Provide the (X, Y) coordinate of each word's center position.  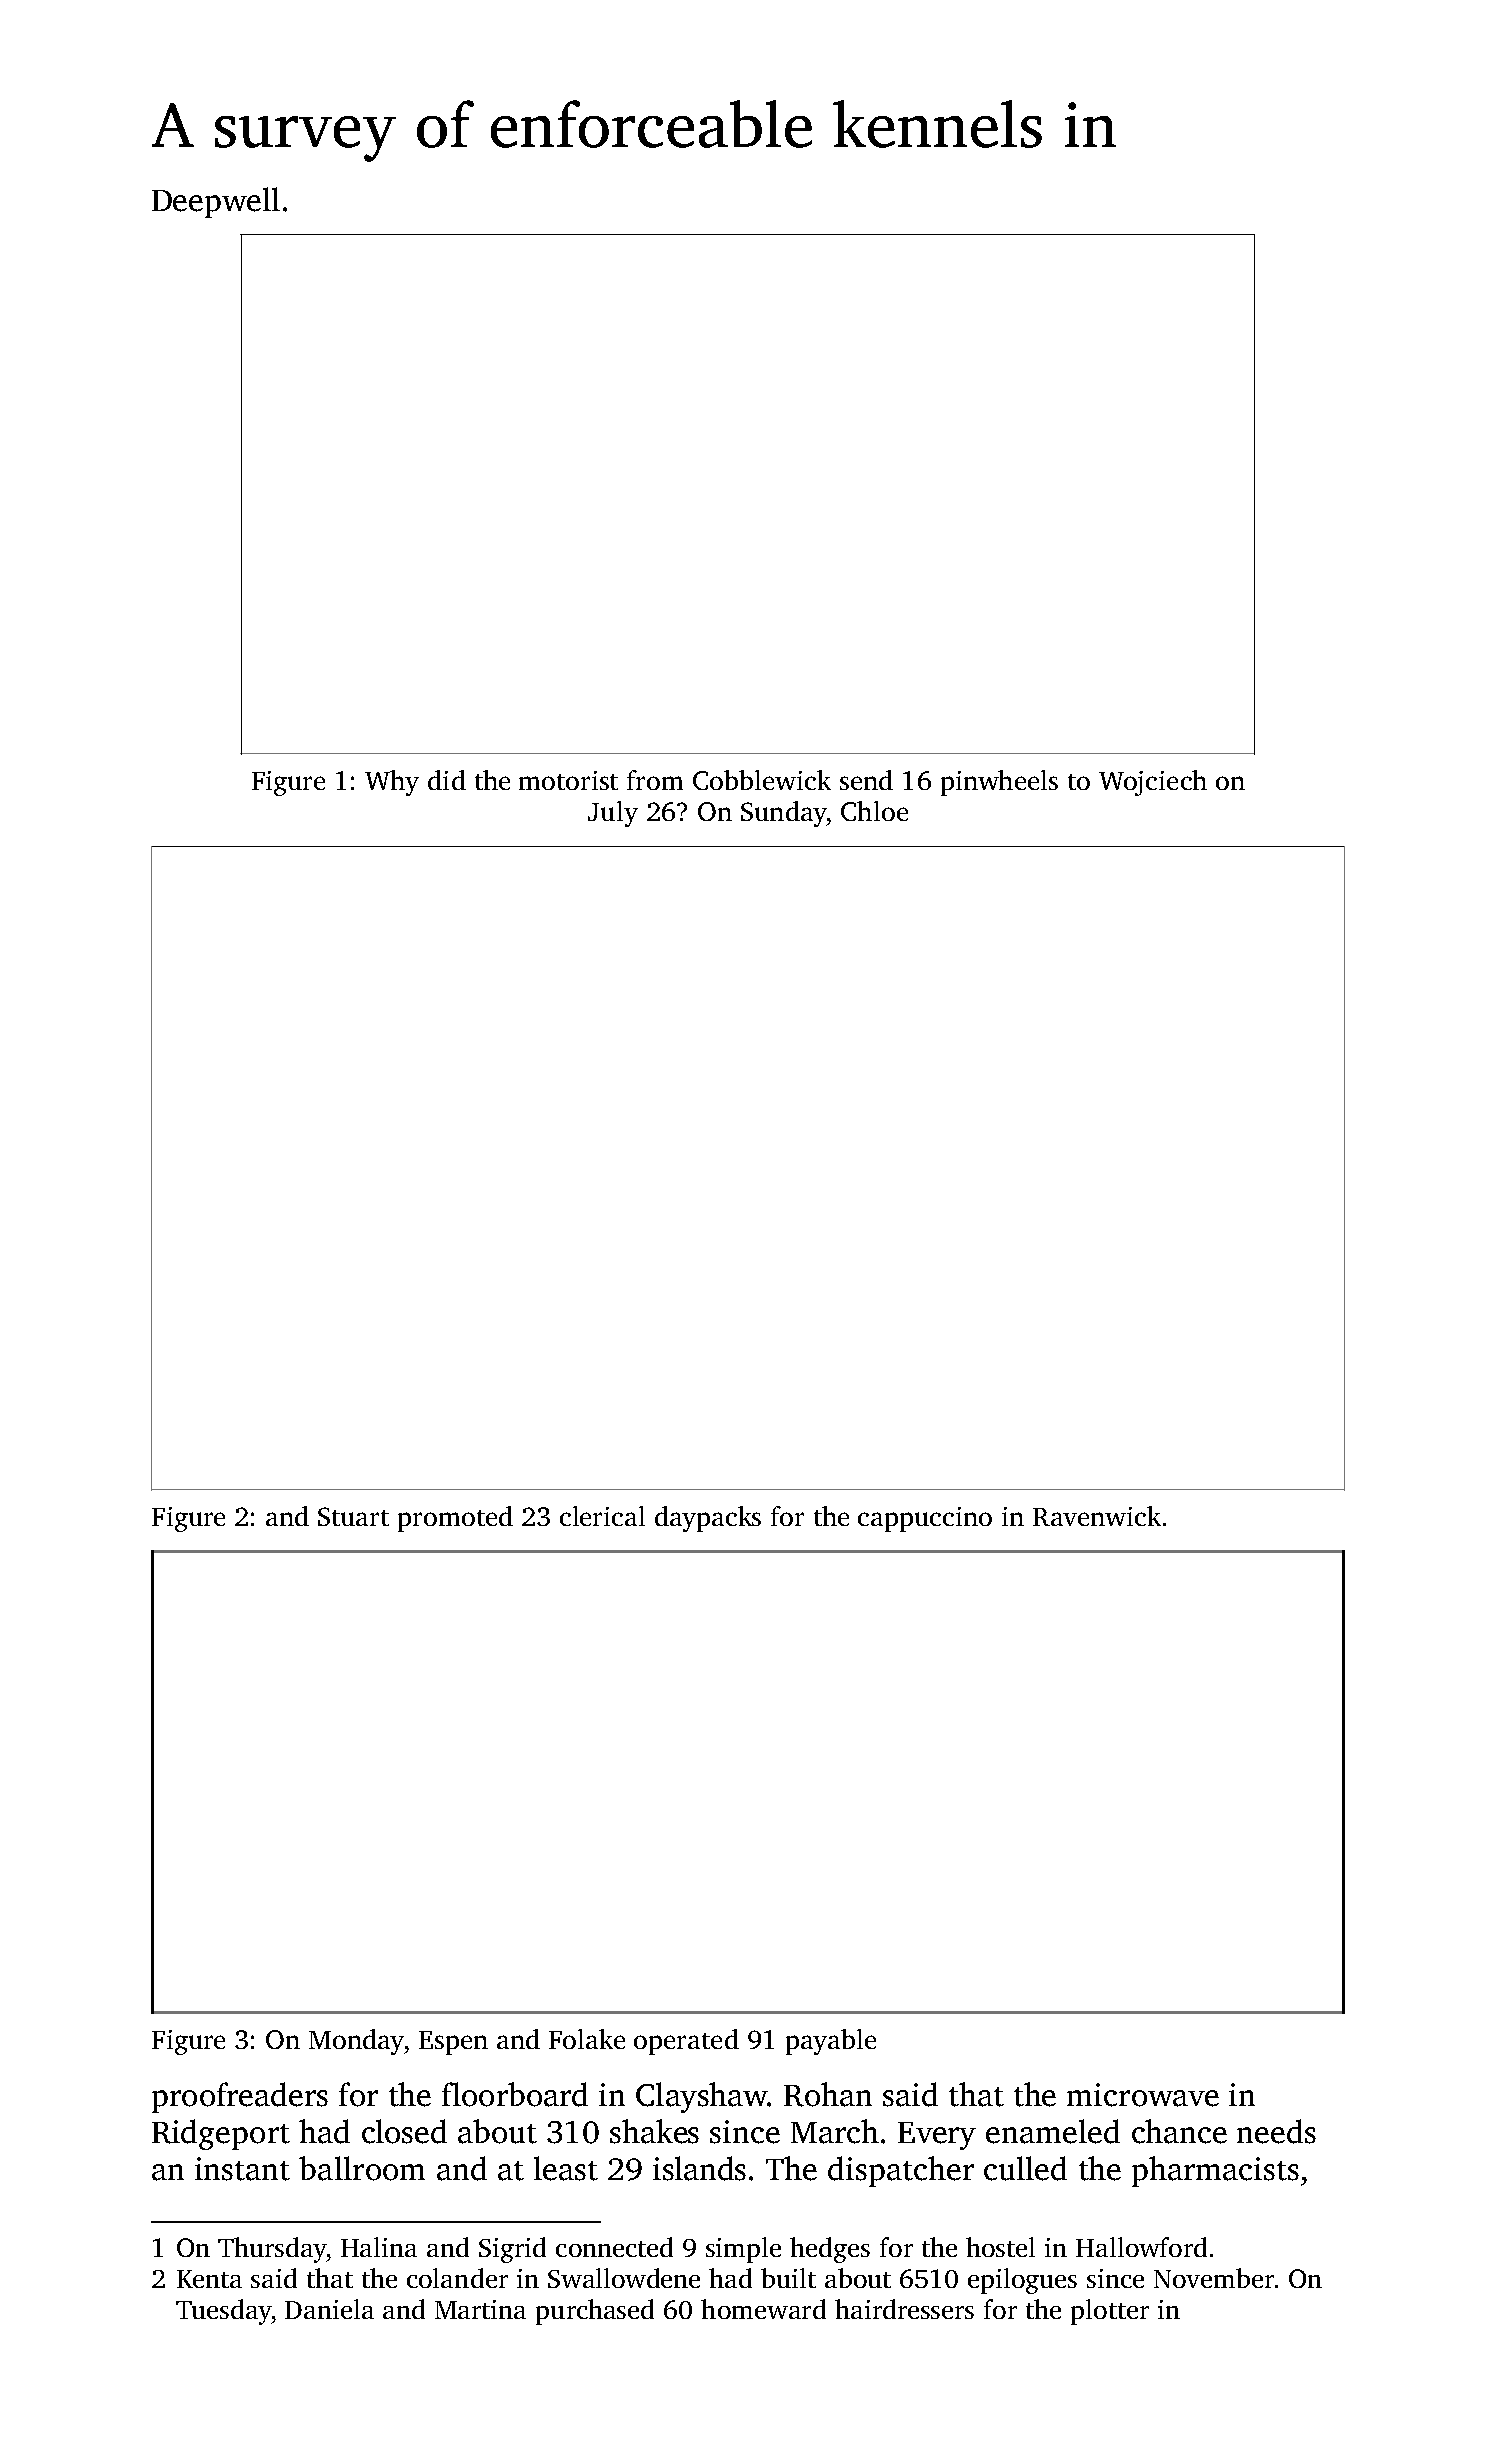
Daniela (329, 2309)
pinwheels (999, 783)
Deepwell (216, 202)
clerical (602, 1516)
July (613, 814)
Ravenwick (1097, 1516)
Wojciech (1153, 783)
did (447, 780)
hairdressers (904, 2309)
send (866, 780)
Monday (356, 2042)
